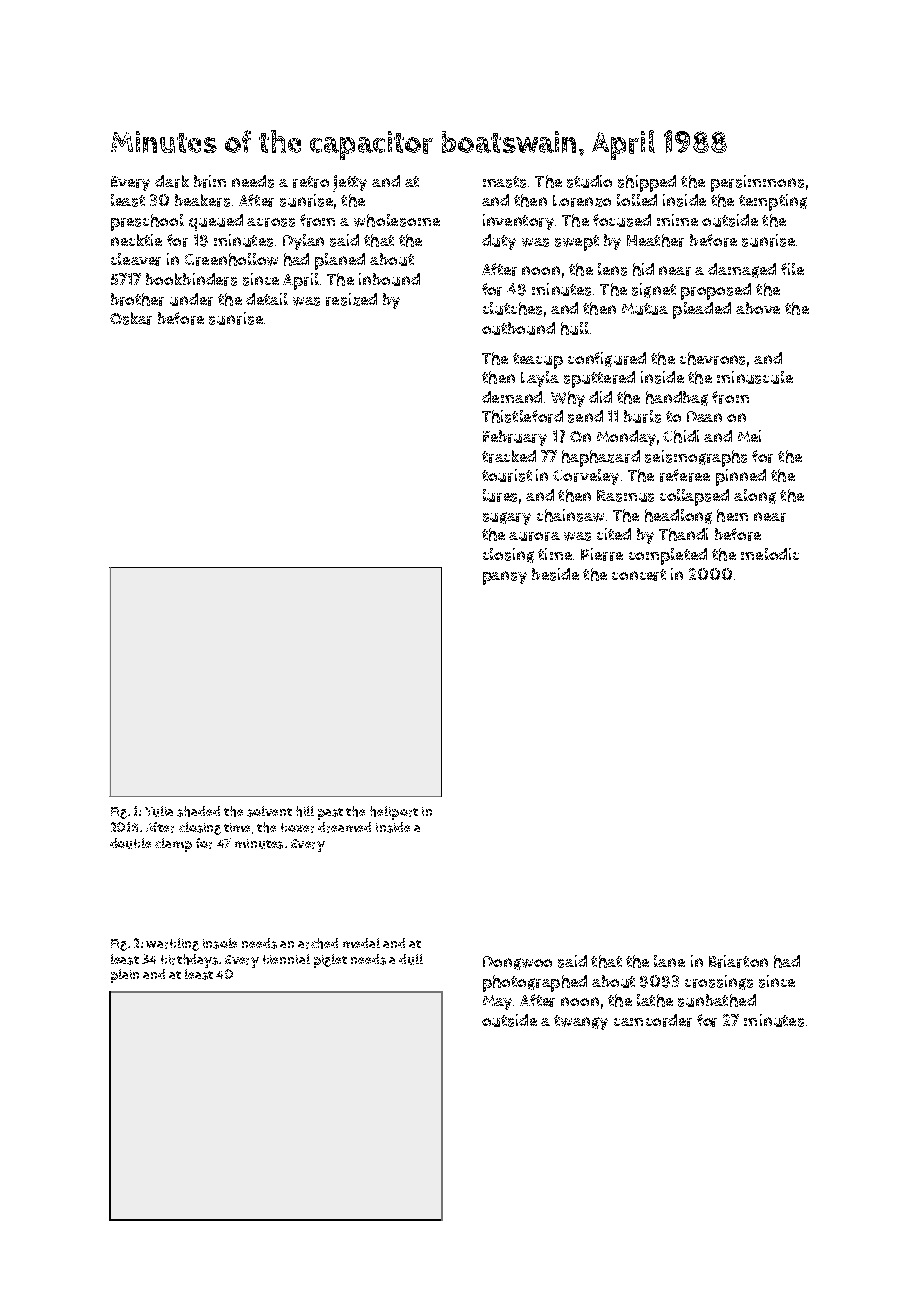  Describe the element at coordinates (500, 495) in the screenshot. I see `lures` at that location.
